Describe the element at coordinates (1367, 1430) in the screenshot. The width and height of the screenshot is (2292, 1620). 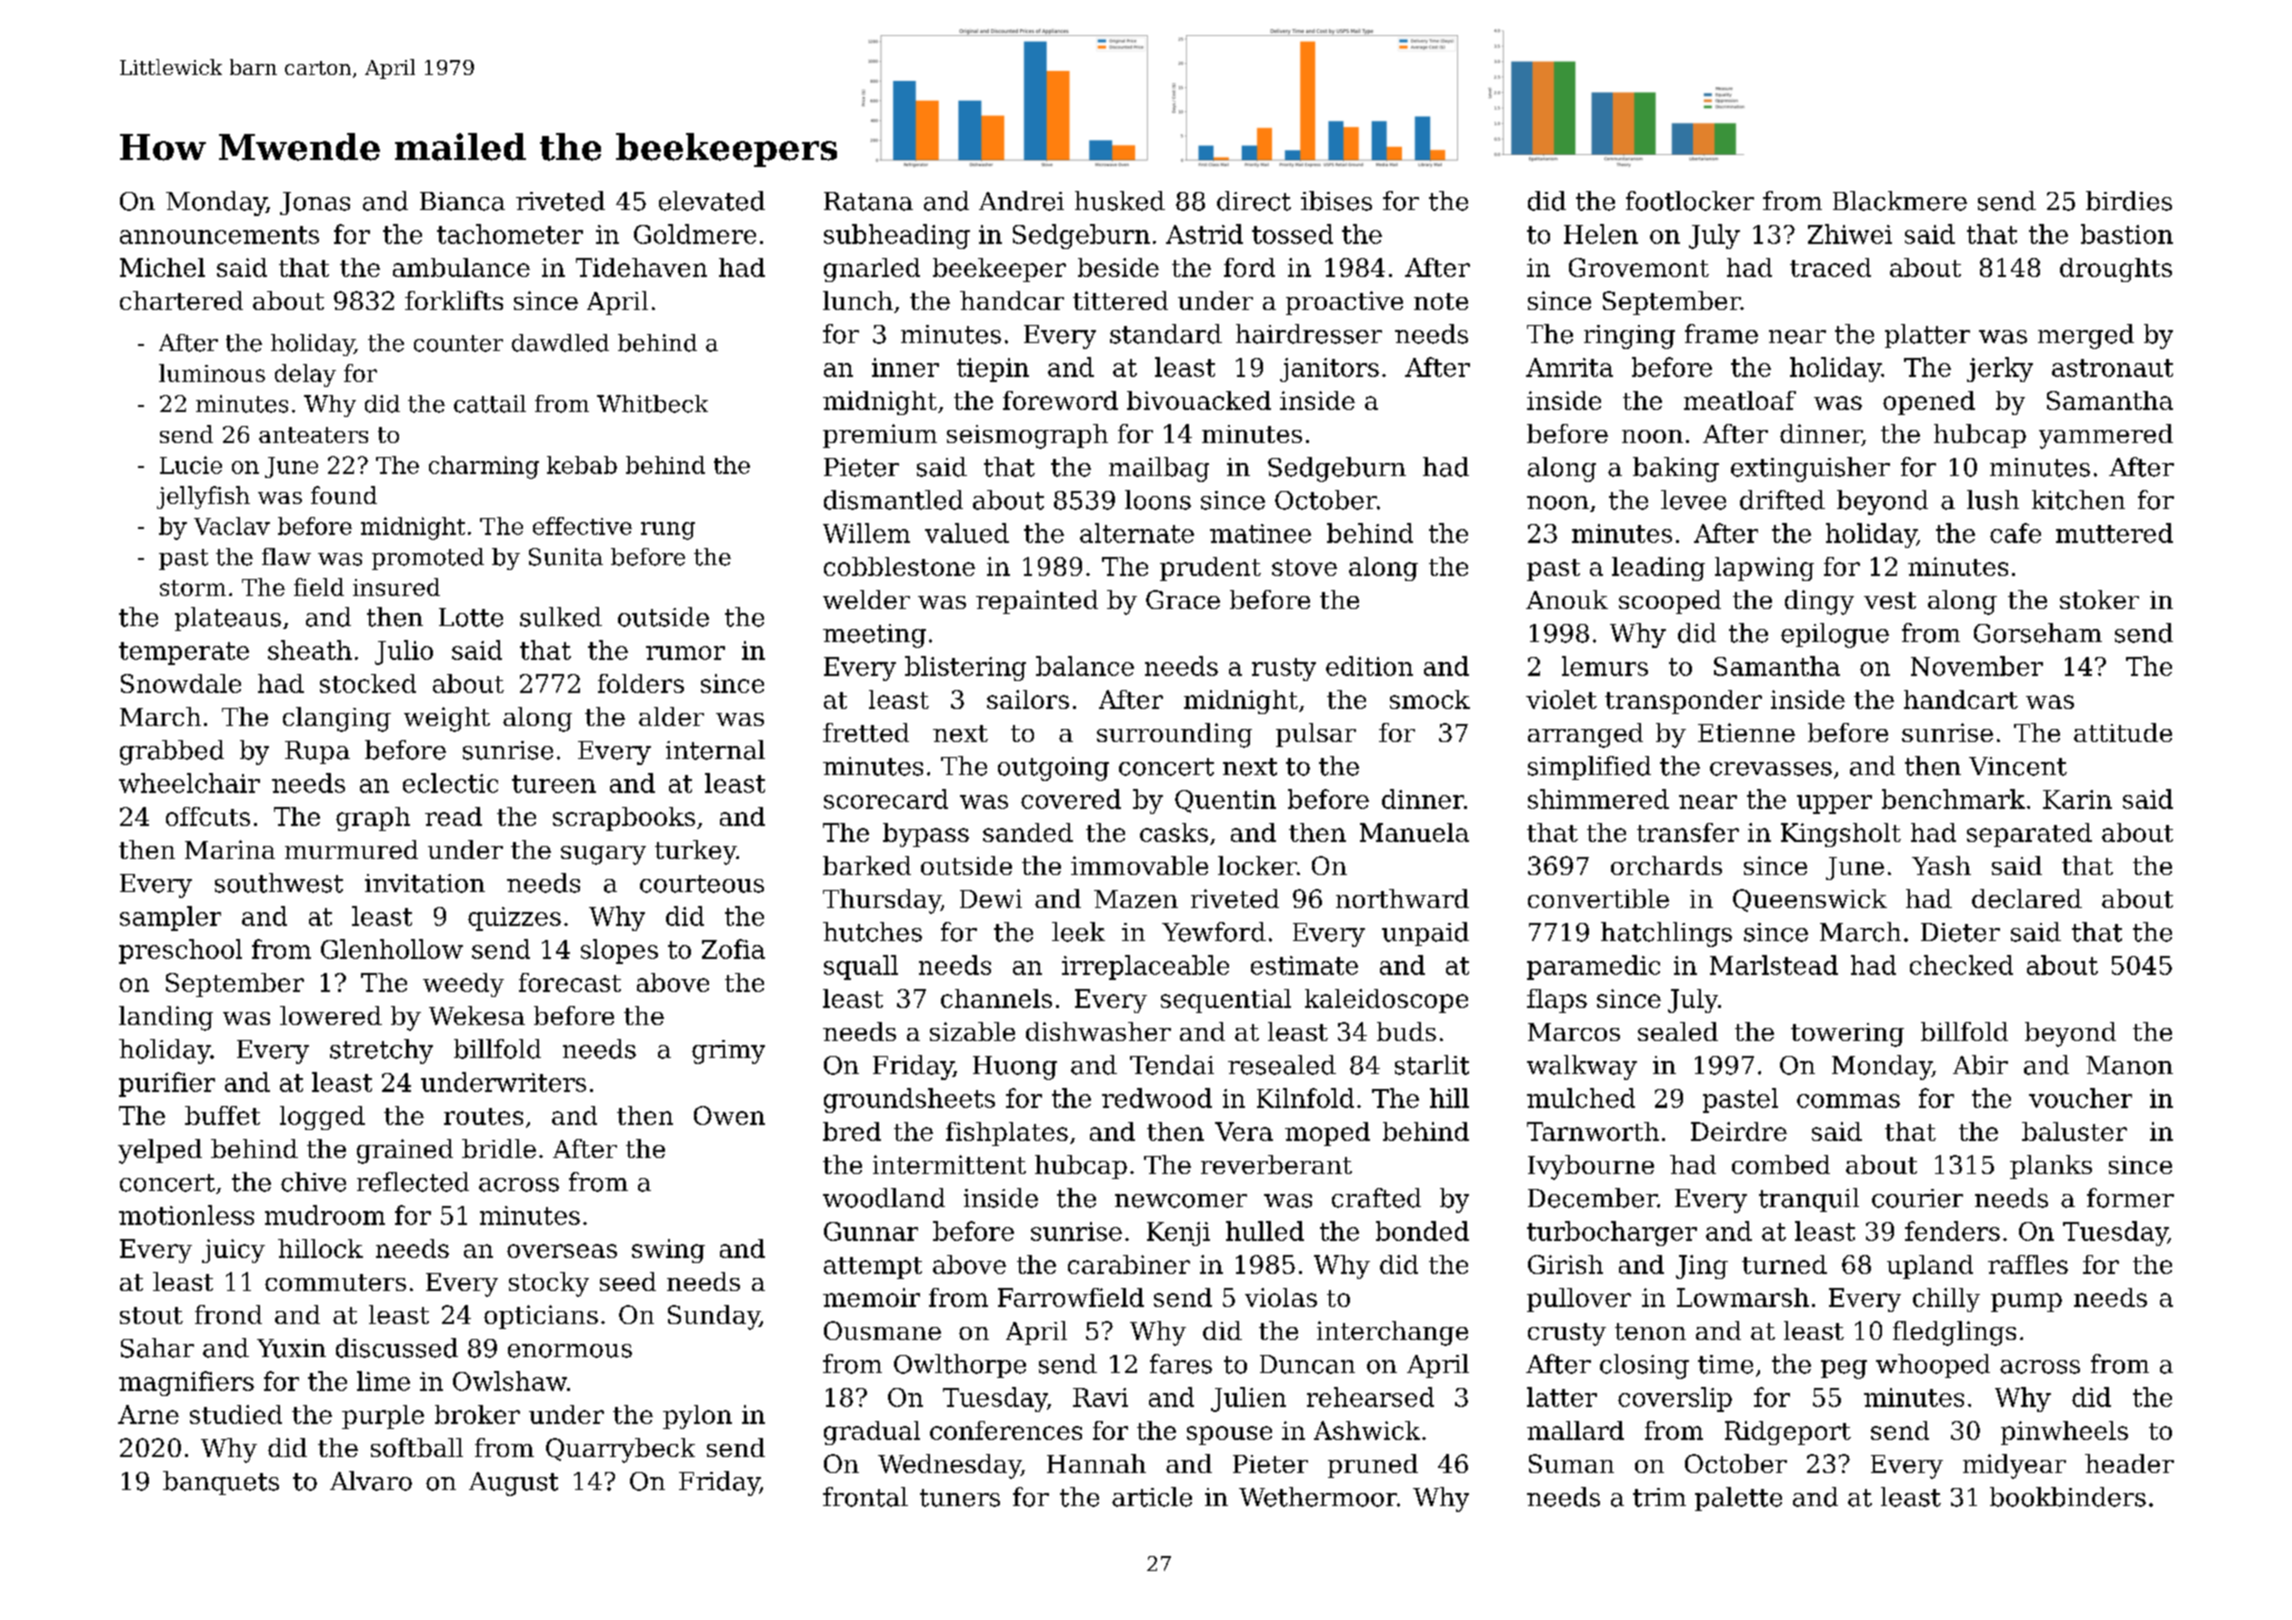
I see `Ashwick` at that location.
